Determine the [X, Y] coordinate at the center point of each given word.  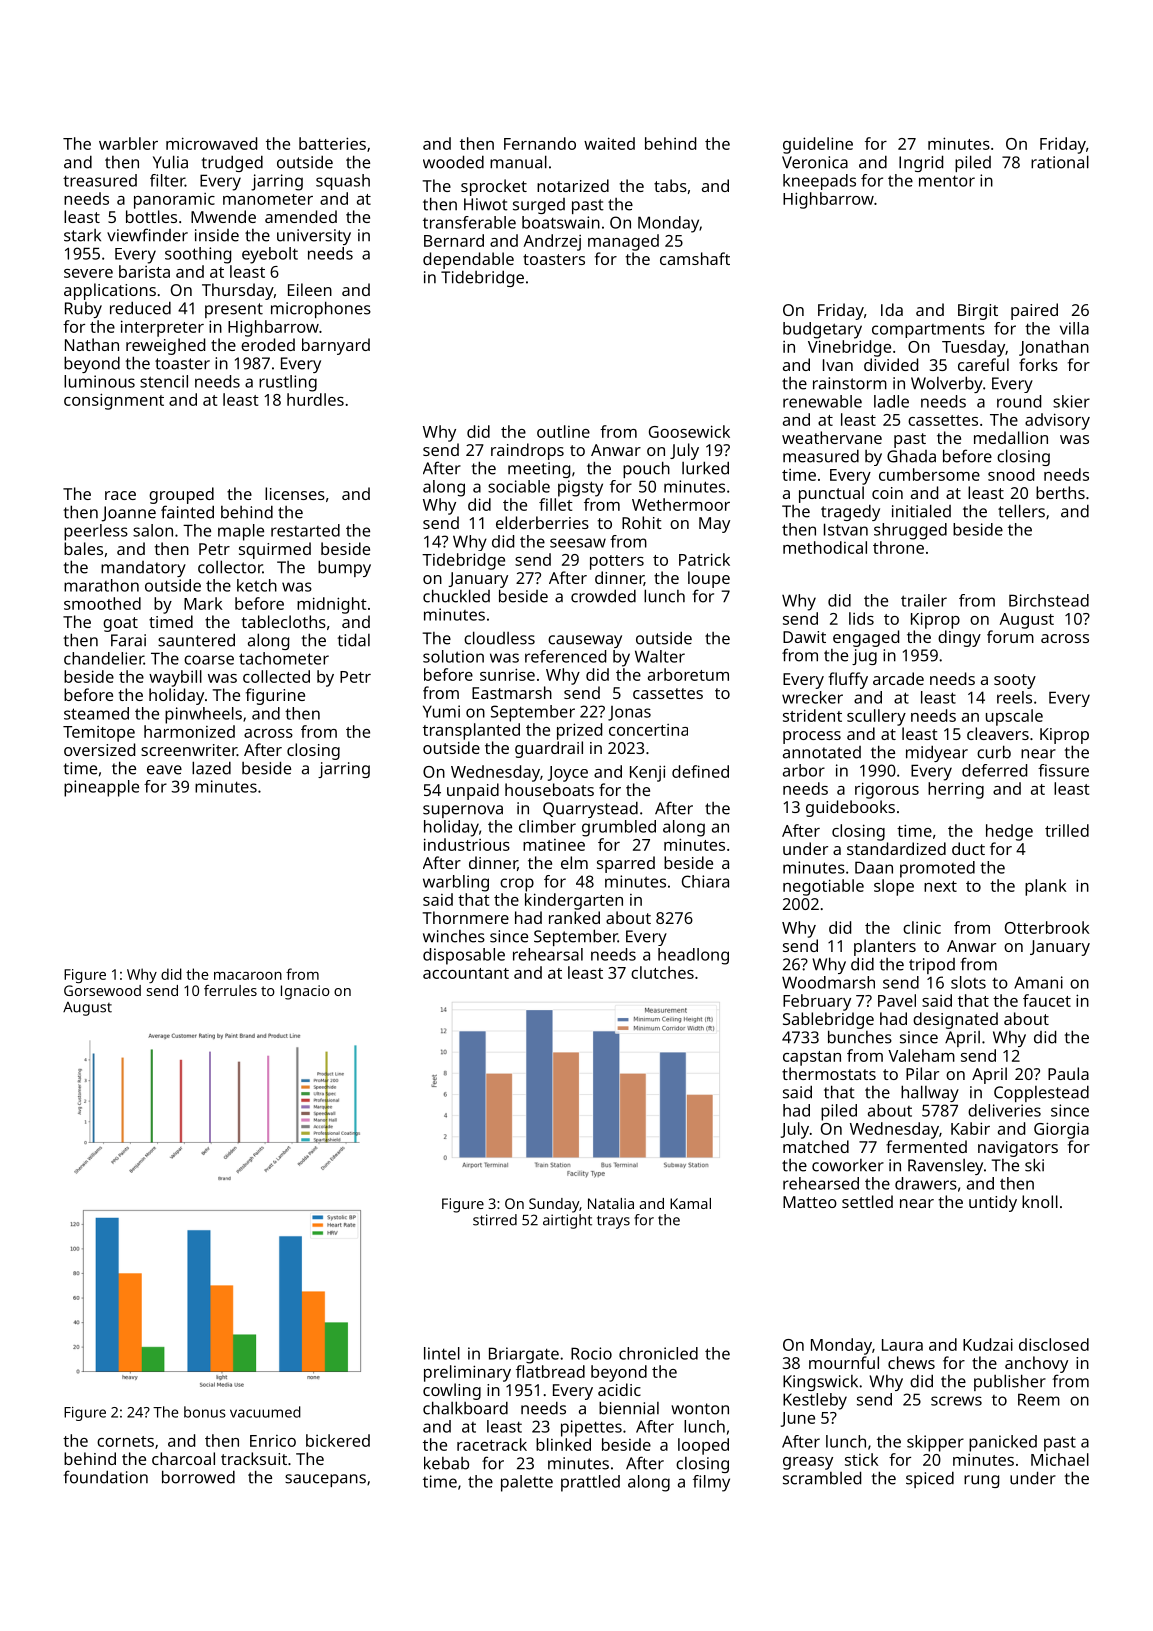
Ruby [83, 310]
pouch [646, 469]
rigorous [887, 790]
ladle [891, 401]
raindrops [527, 451]
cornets [125, 1441]
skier [1071, 401]
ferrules [230, 990]
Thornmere [465, 917]
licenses [295, 493]
